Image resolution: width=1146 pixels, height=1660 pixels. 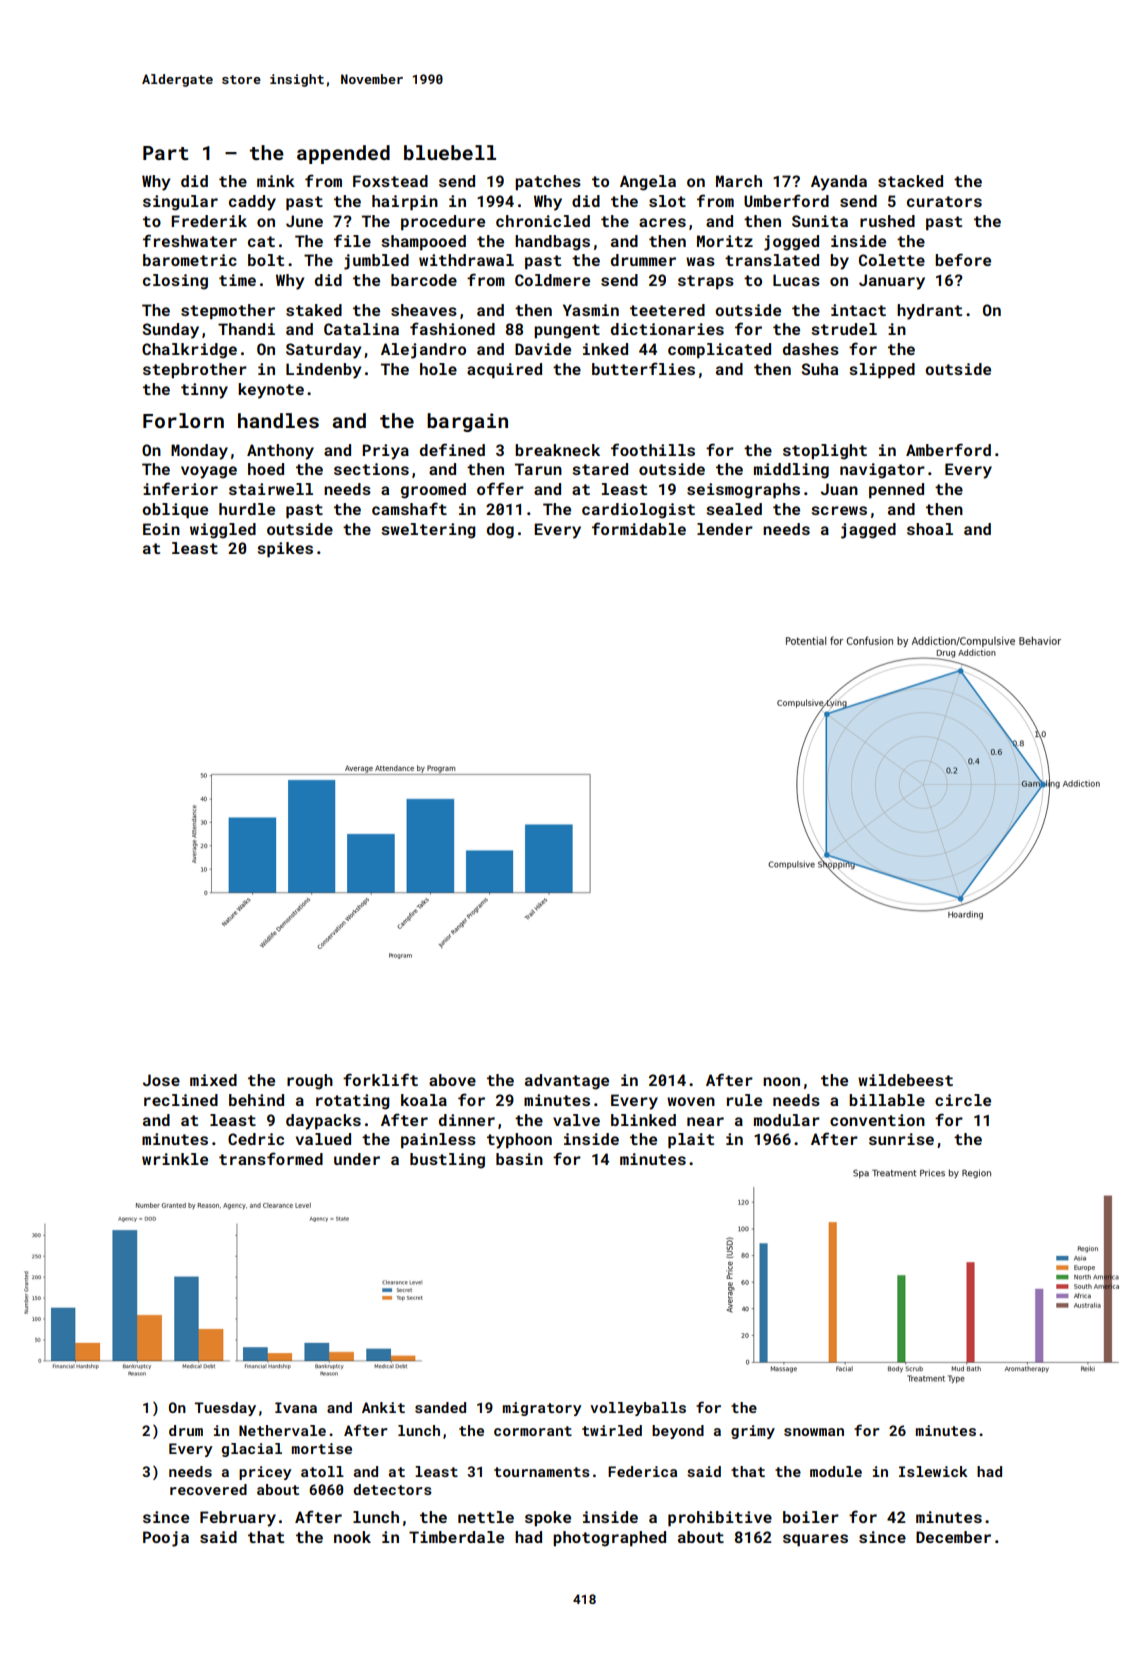 I want to click on Ayanda, so click(x=839, y=183).
